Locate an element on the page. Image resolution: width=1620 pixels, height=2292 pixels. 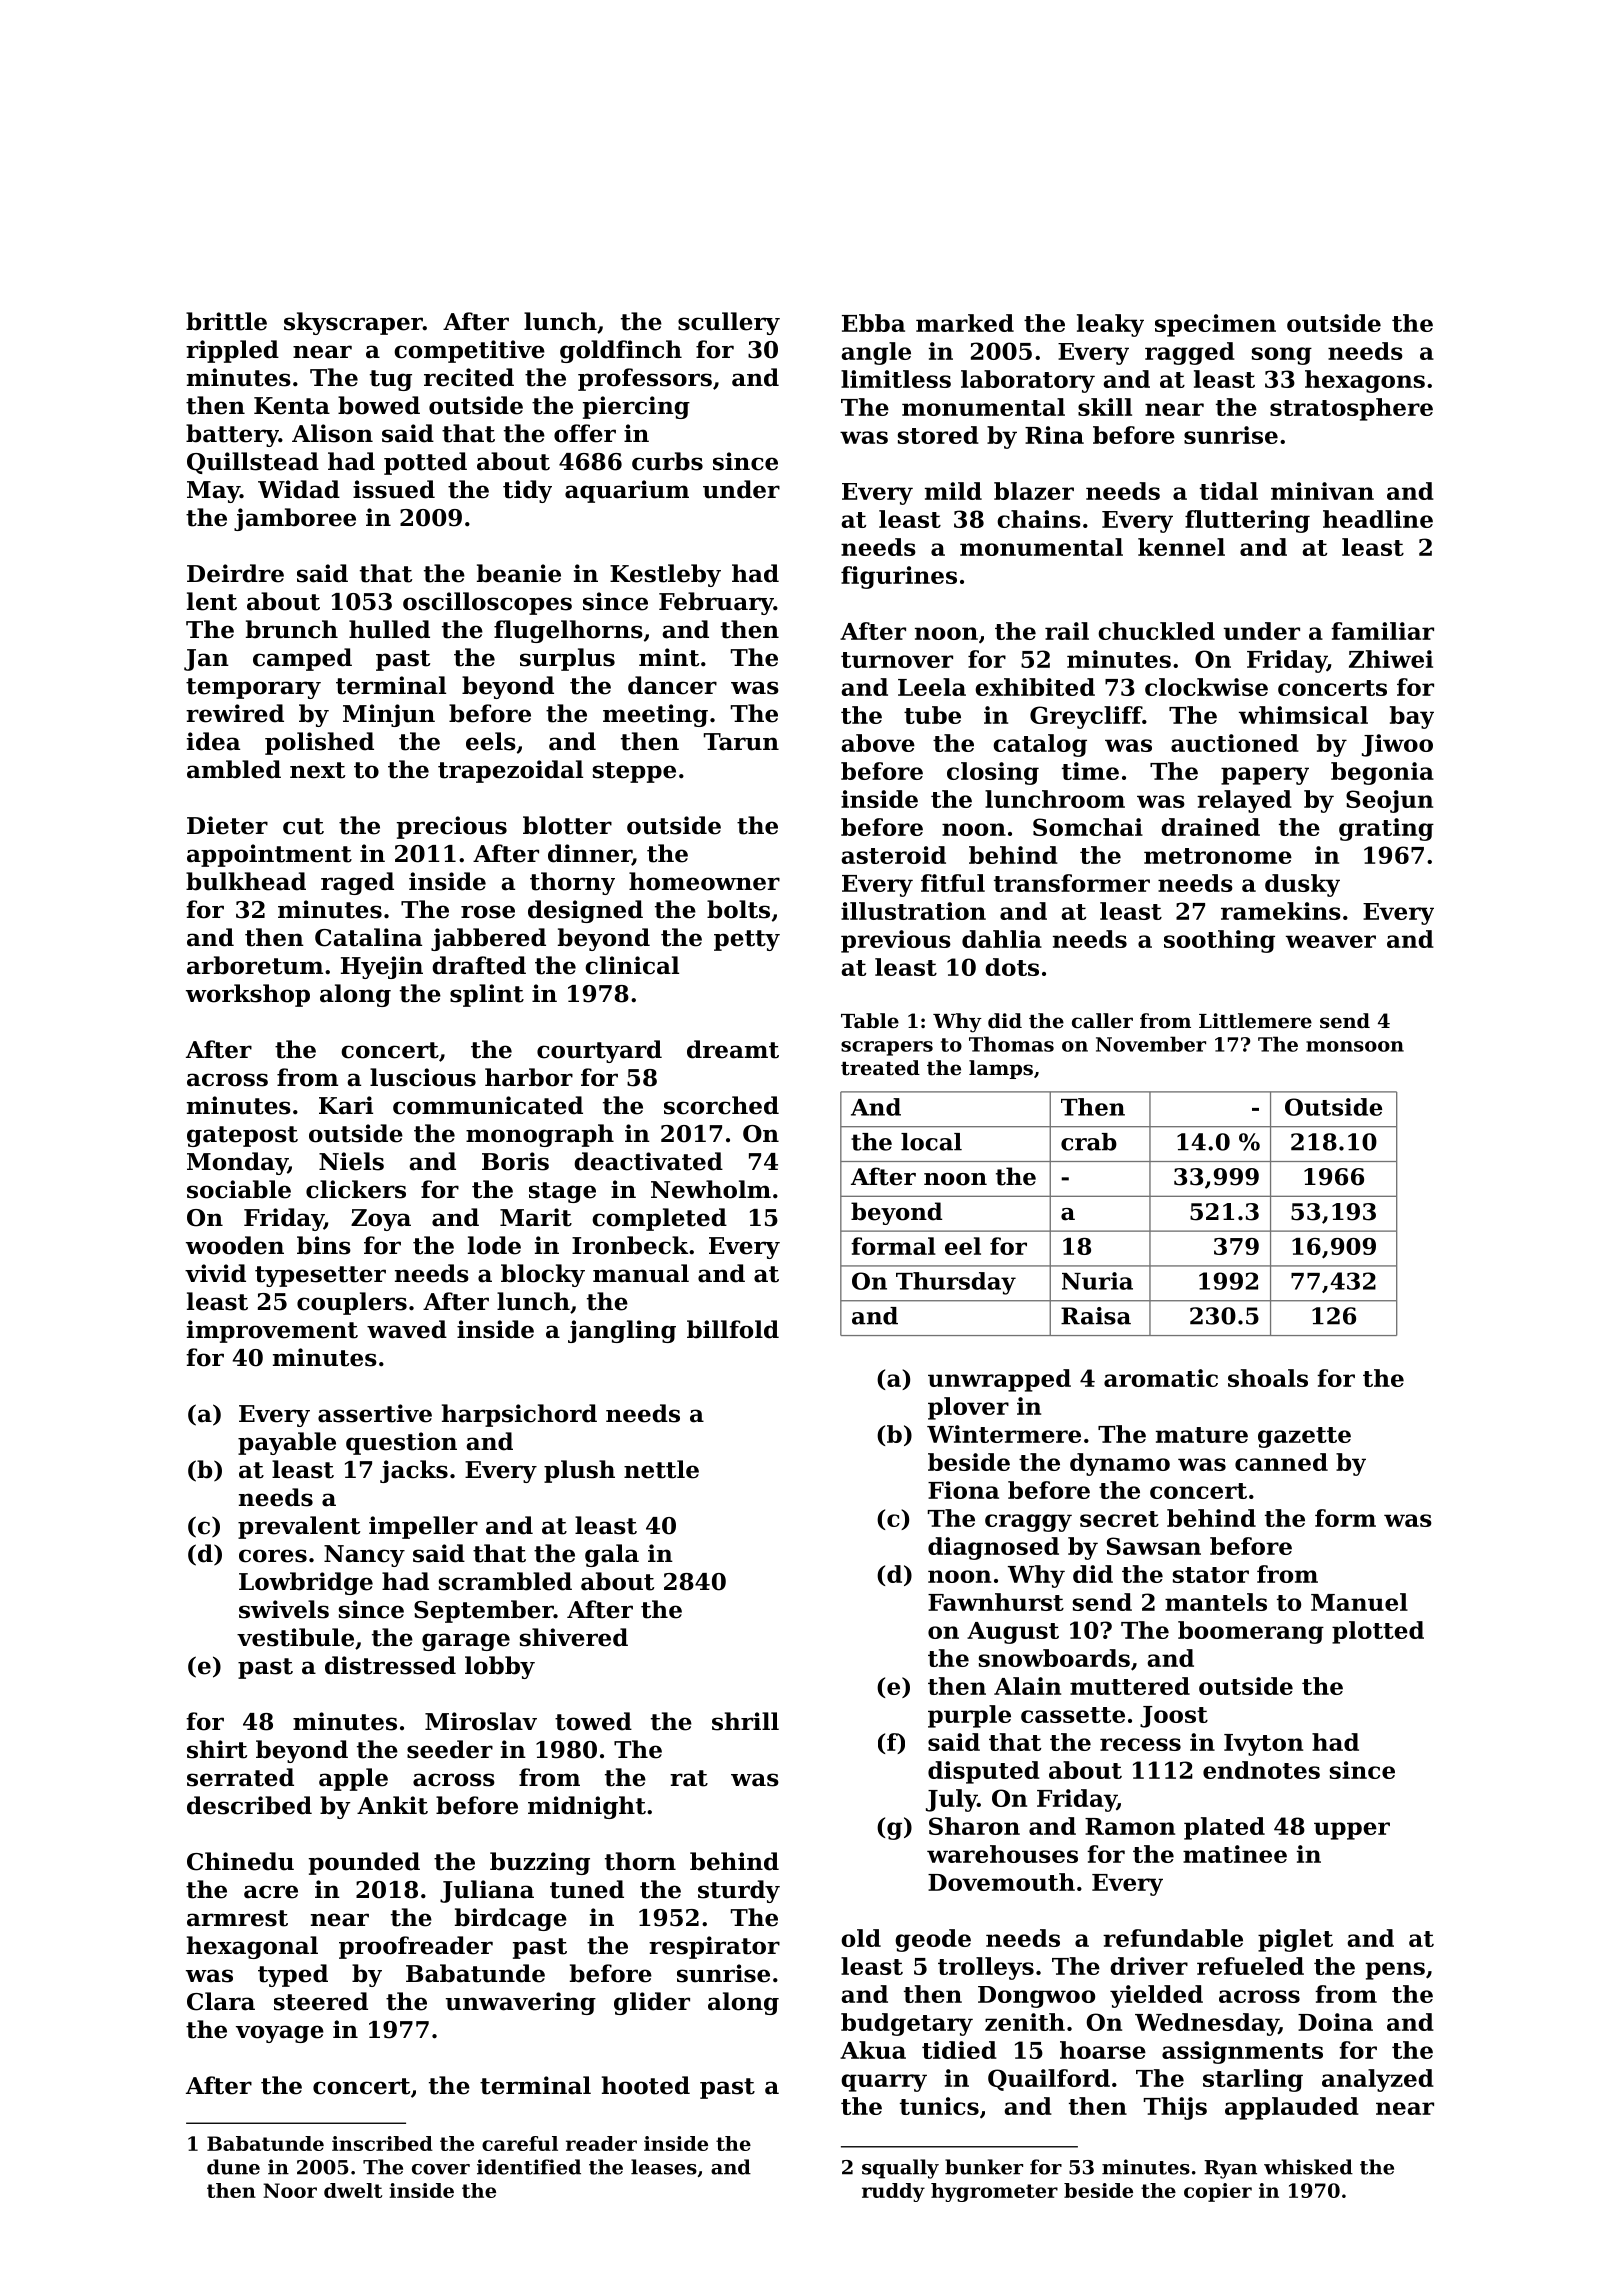
Juliana is located at coordinates (487, 1891).
